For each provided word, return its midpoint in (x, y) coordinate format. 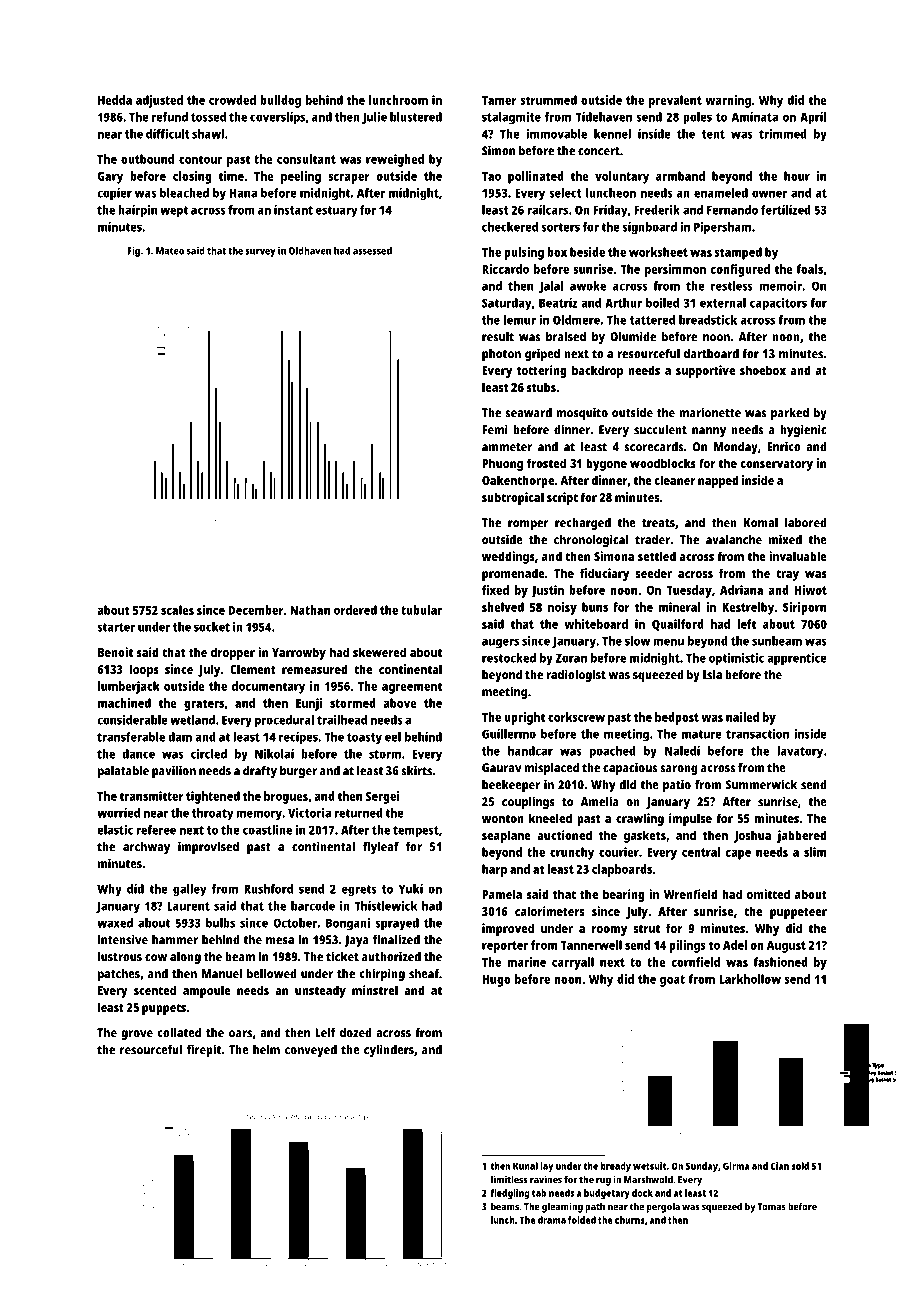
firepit (204, 1050)
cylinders (389, 1050)
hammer (175, 940)
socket (212, 627)
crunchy (572, 853)
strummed (549, 100)
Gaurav (502, 768)
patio (677, 785)
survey (260, 253)
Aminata (755, 117)
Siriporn (804, 608)
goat (672, 981)
